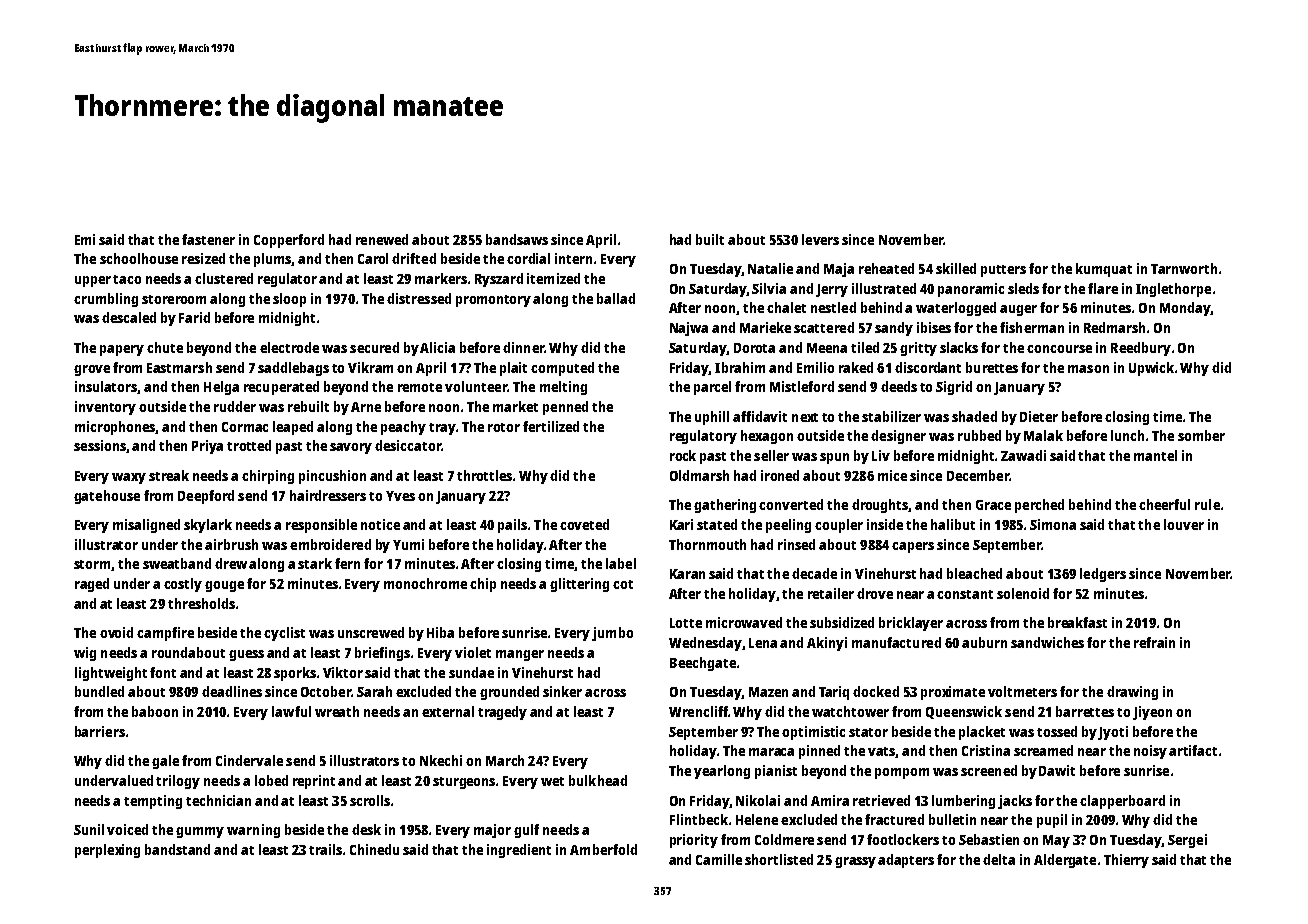  Describe the element at coordinates (1122, 802) in the page. I see `clapperboard` at that location.
